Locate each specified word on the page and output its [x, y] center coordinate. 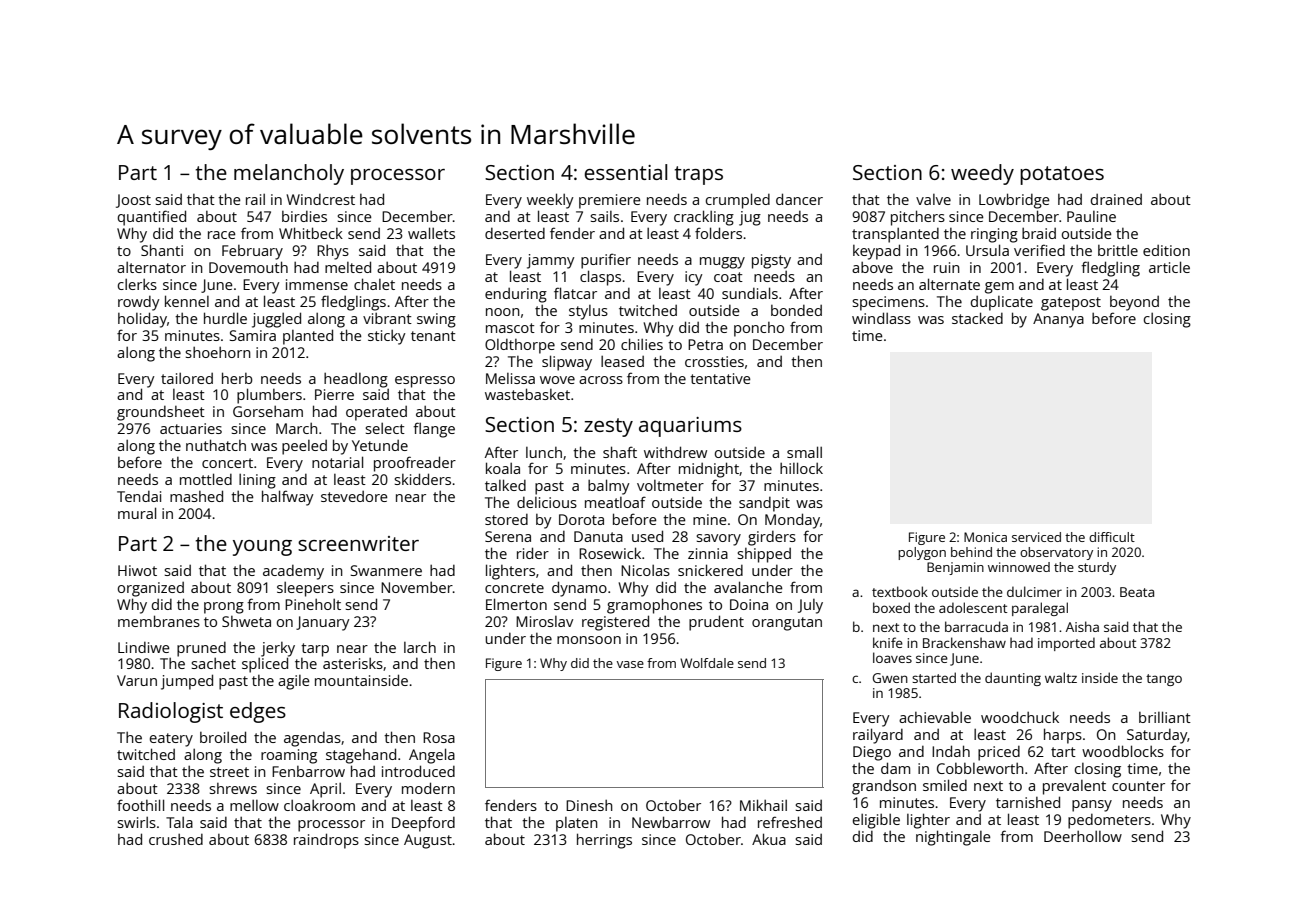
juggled [276, 320]
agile [294, 682]
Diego [872, 753]
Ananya [1058, 320]
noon [503, 312]
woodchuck [1020, 717]
